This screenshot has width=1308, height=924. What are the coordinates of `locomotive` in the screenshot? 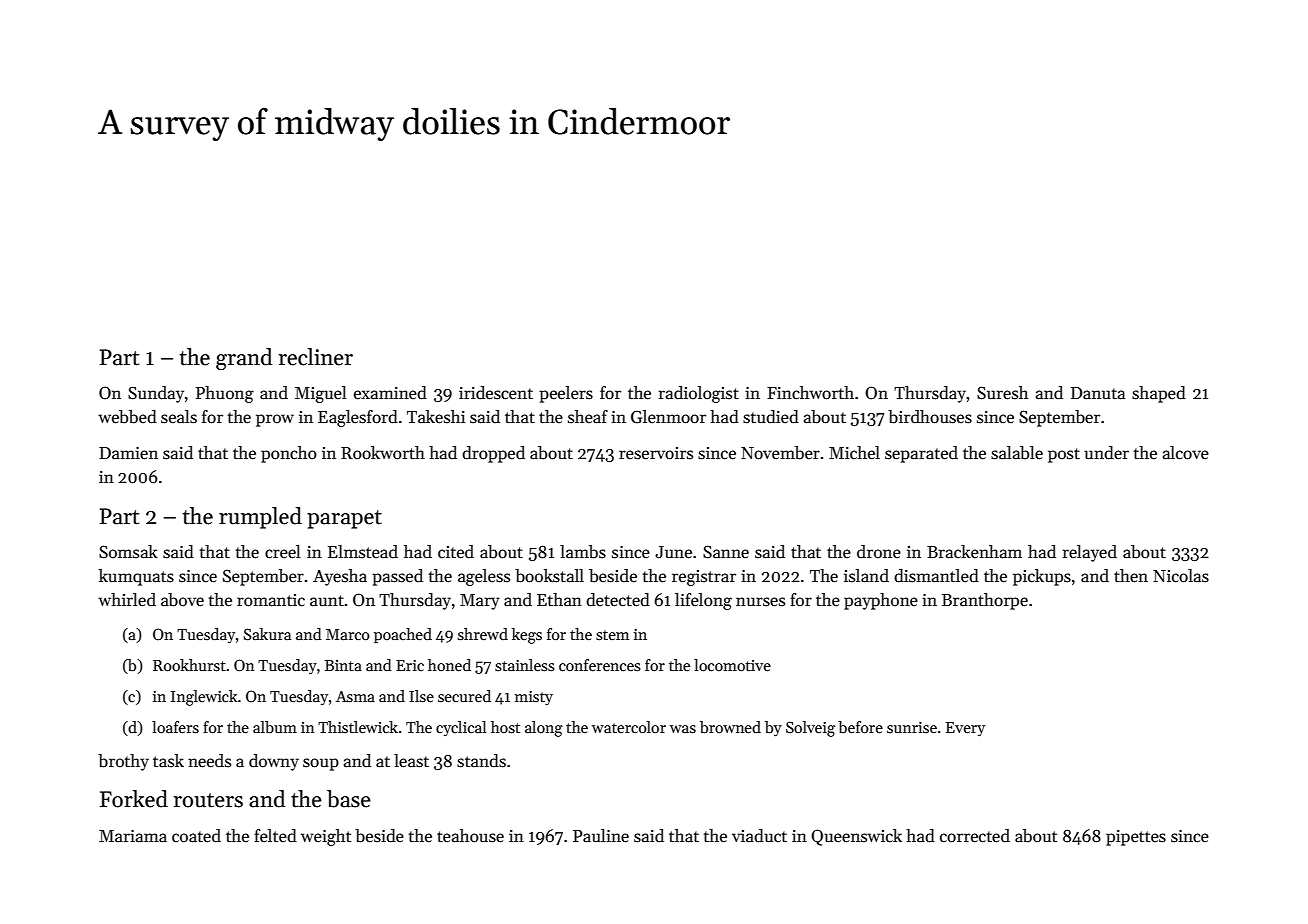 It's located at (732, 665).
